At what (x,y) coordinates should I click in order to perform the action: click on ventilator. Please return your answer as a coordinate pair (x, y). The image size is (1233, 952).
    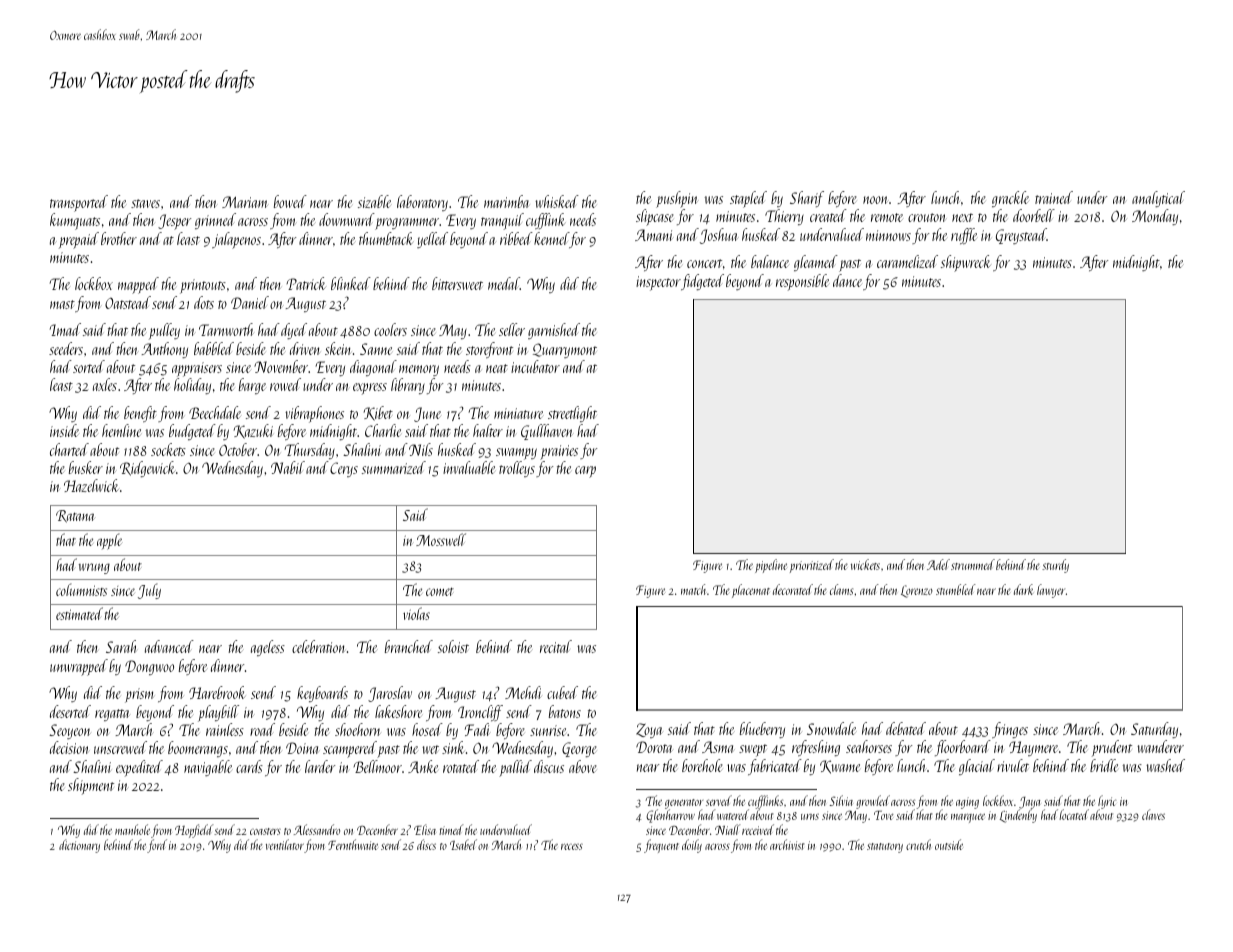
    Looking at the image, I should click on (285, 844).
